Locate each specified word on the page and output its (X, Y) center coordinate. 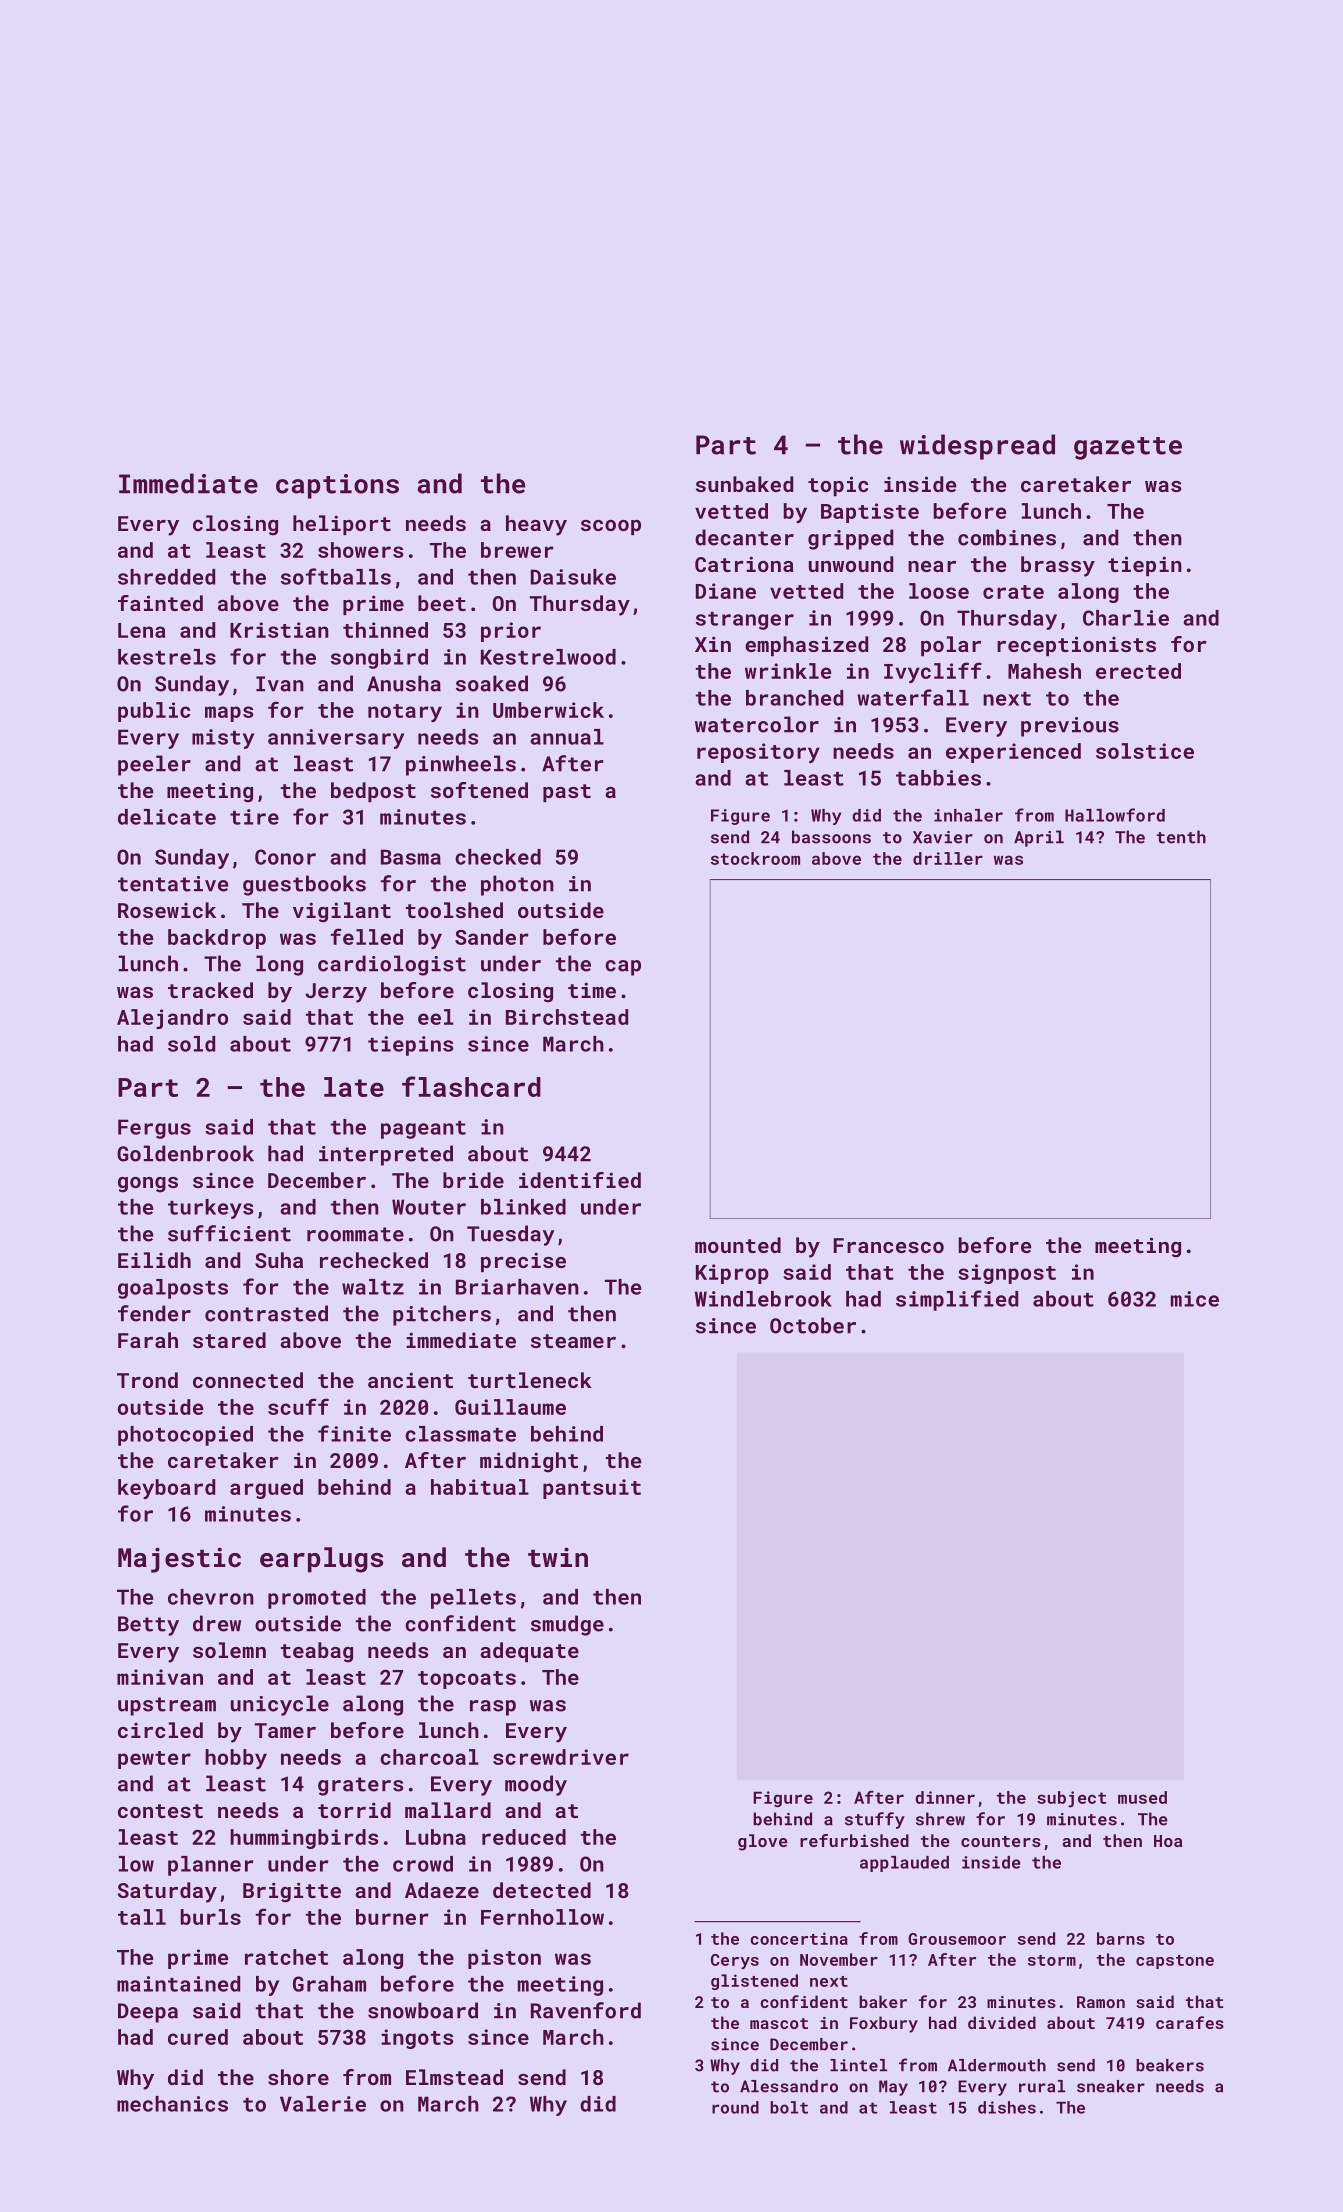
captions (337, 486)
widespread (977, 447)
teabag (317, 1652)
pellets (473, 1599)
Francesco (889, 1245)
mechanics (172, 2104)
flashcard (471, 1086)
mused (1142, 1797)
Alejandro (172, 1019)
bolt (789, 2107)
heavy (536, 525)
